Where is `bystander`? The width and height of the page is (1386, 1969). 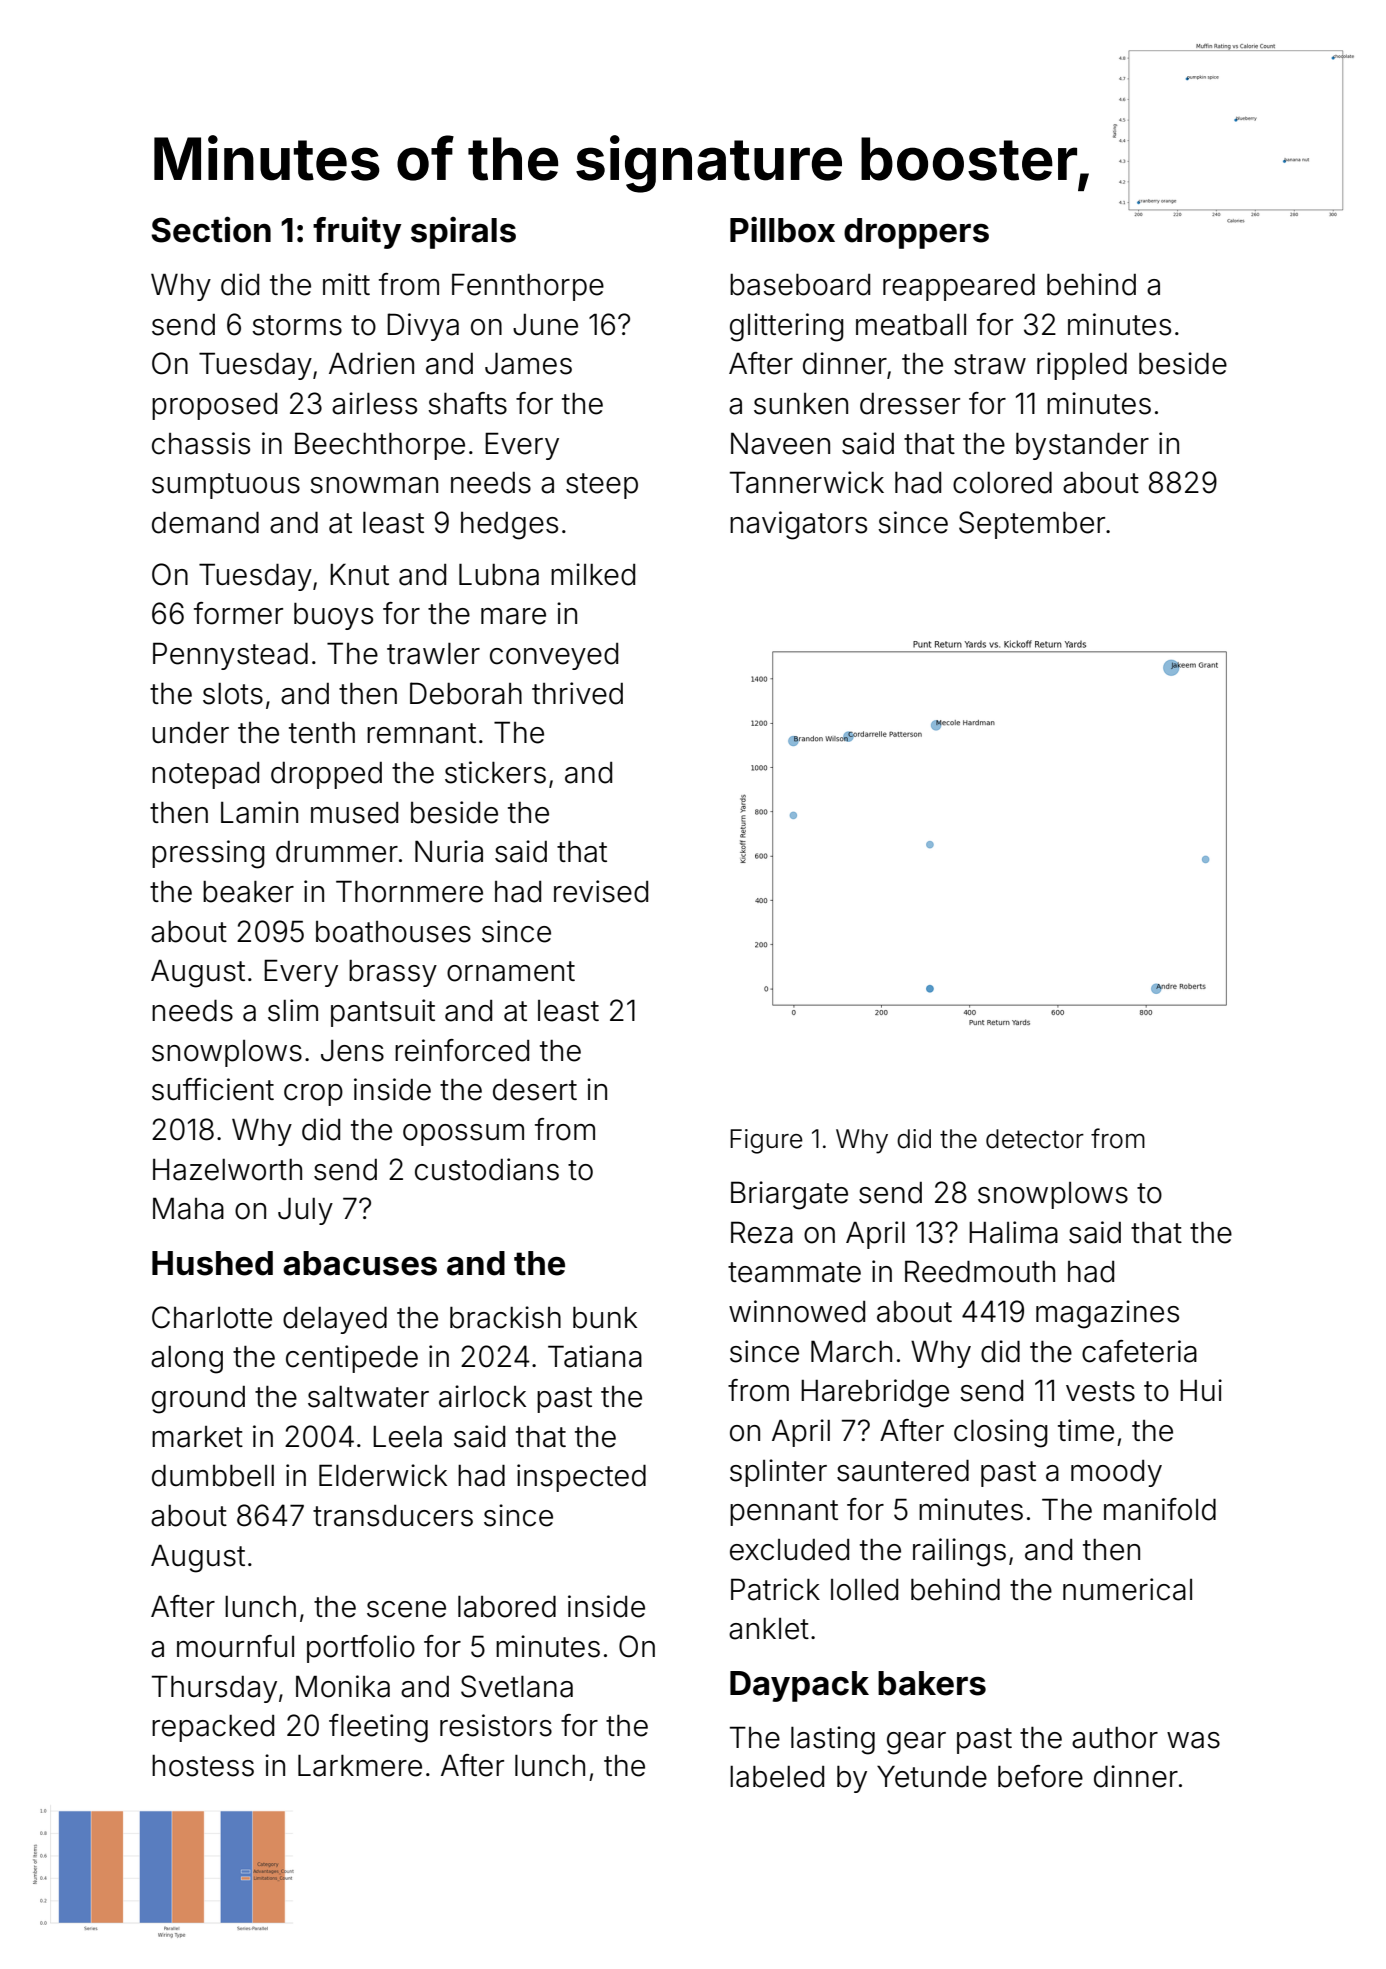
bystander is located at coordinates (1082, 446).
